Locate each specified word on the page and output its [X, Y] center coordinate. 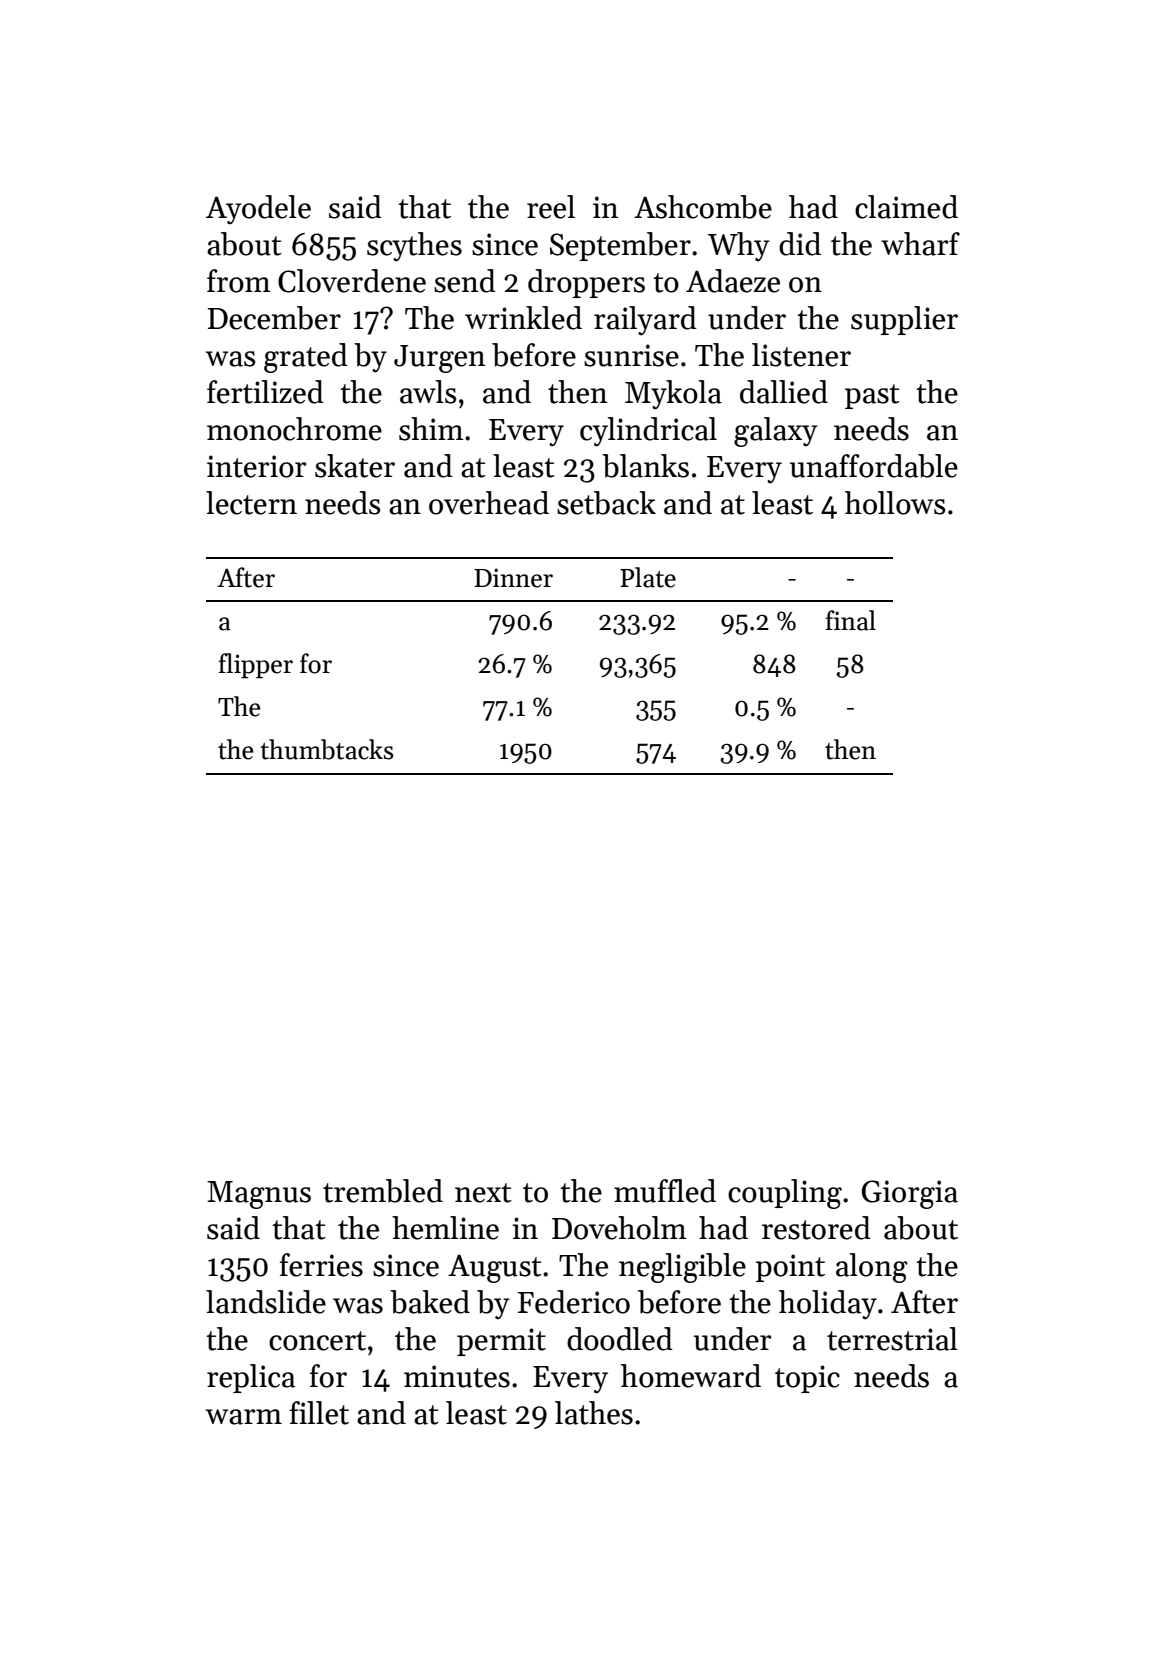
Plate [648, 577]
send [465, 281]
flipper [256, 666]
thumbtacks [327, 749]
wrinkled [523, 318]
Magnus [259, 1195]
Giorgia [910, 1194]
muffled [665, 1191]
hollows [895, 503]
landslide [266, 1302]
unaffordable [874, 466]
